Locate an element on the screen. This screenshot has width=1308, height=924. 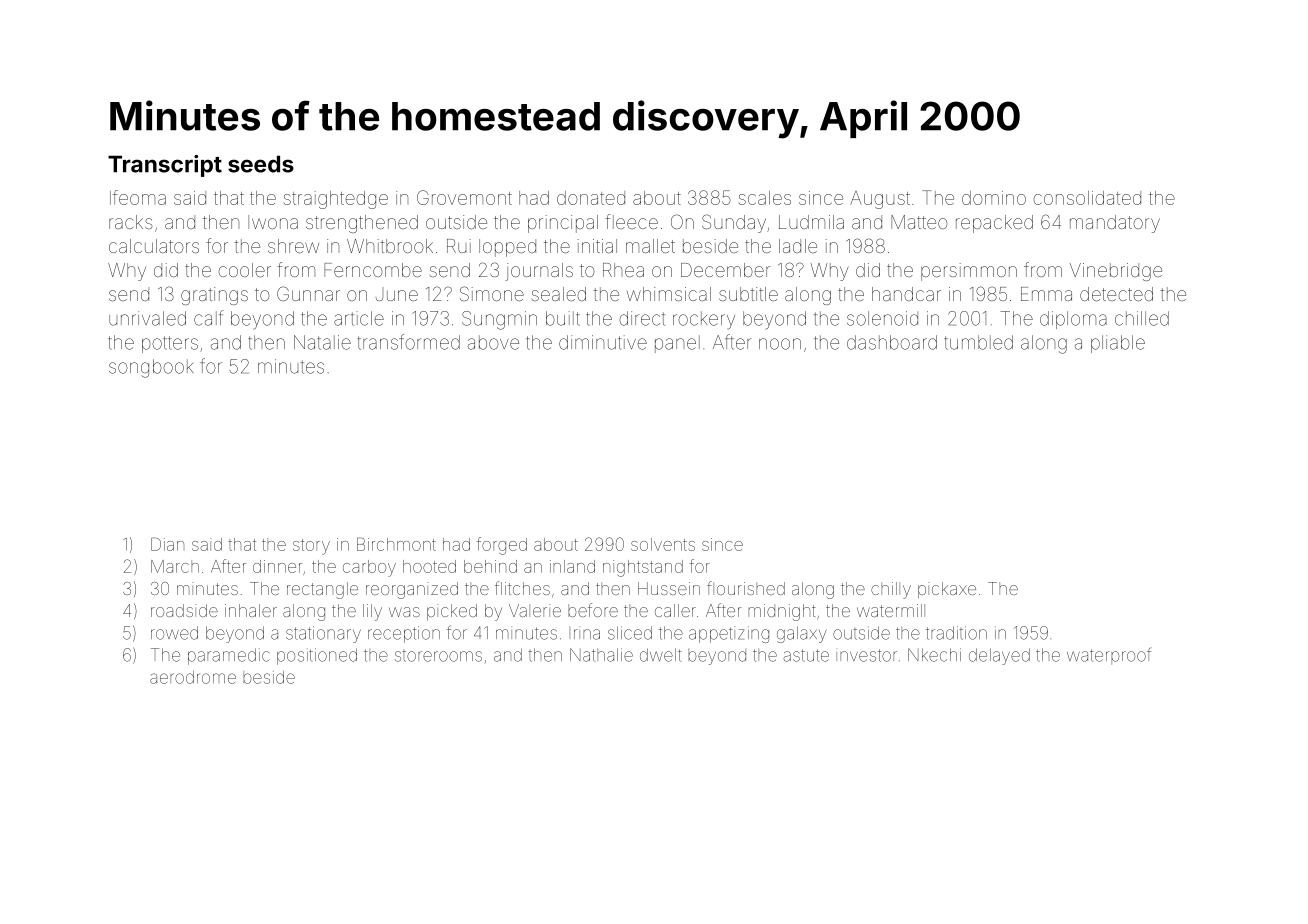
March is located at coordinates (175, 566).
